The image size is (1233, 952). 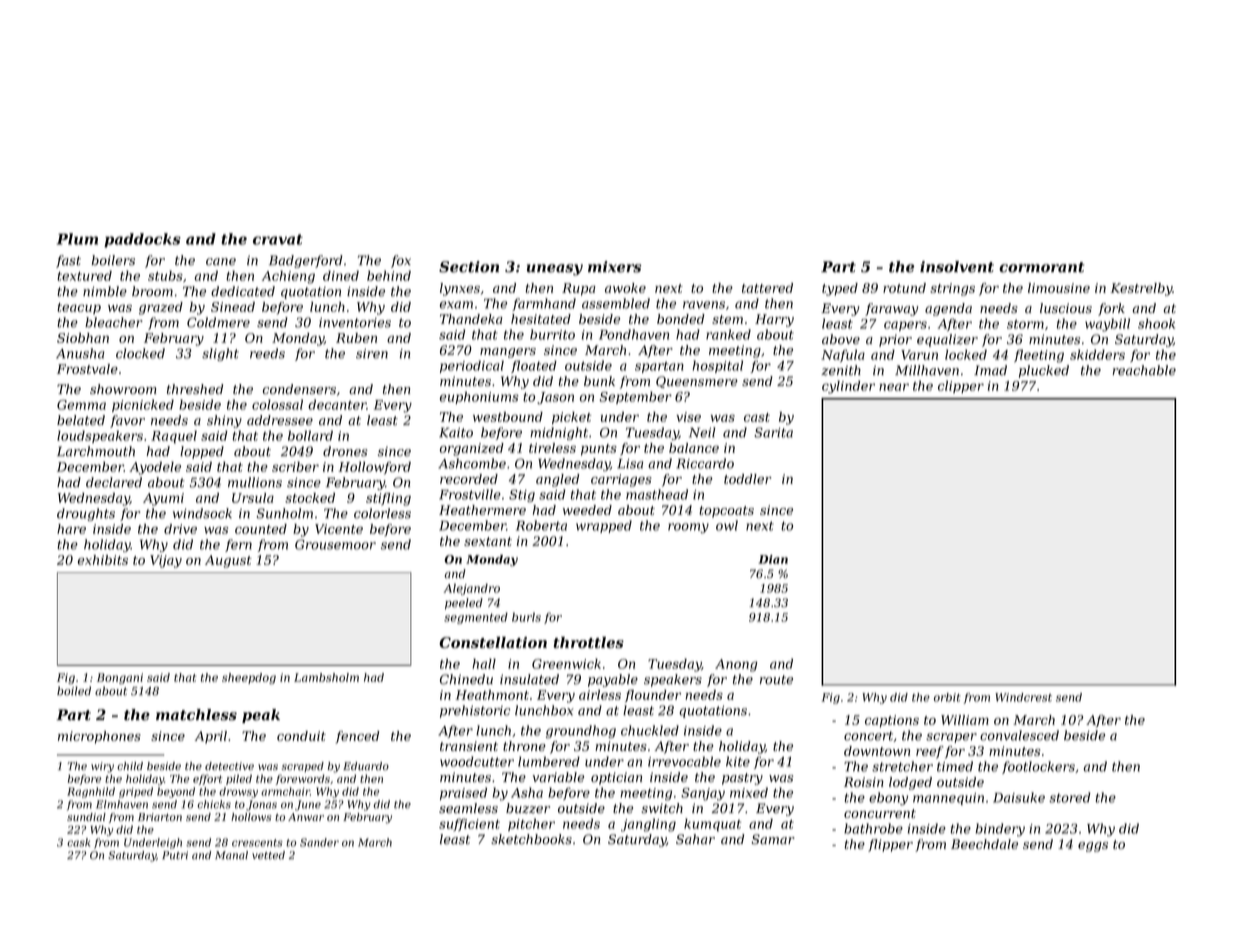 I want to click on Riccardo, so click(x=705, y=463).
